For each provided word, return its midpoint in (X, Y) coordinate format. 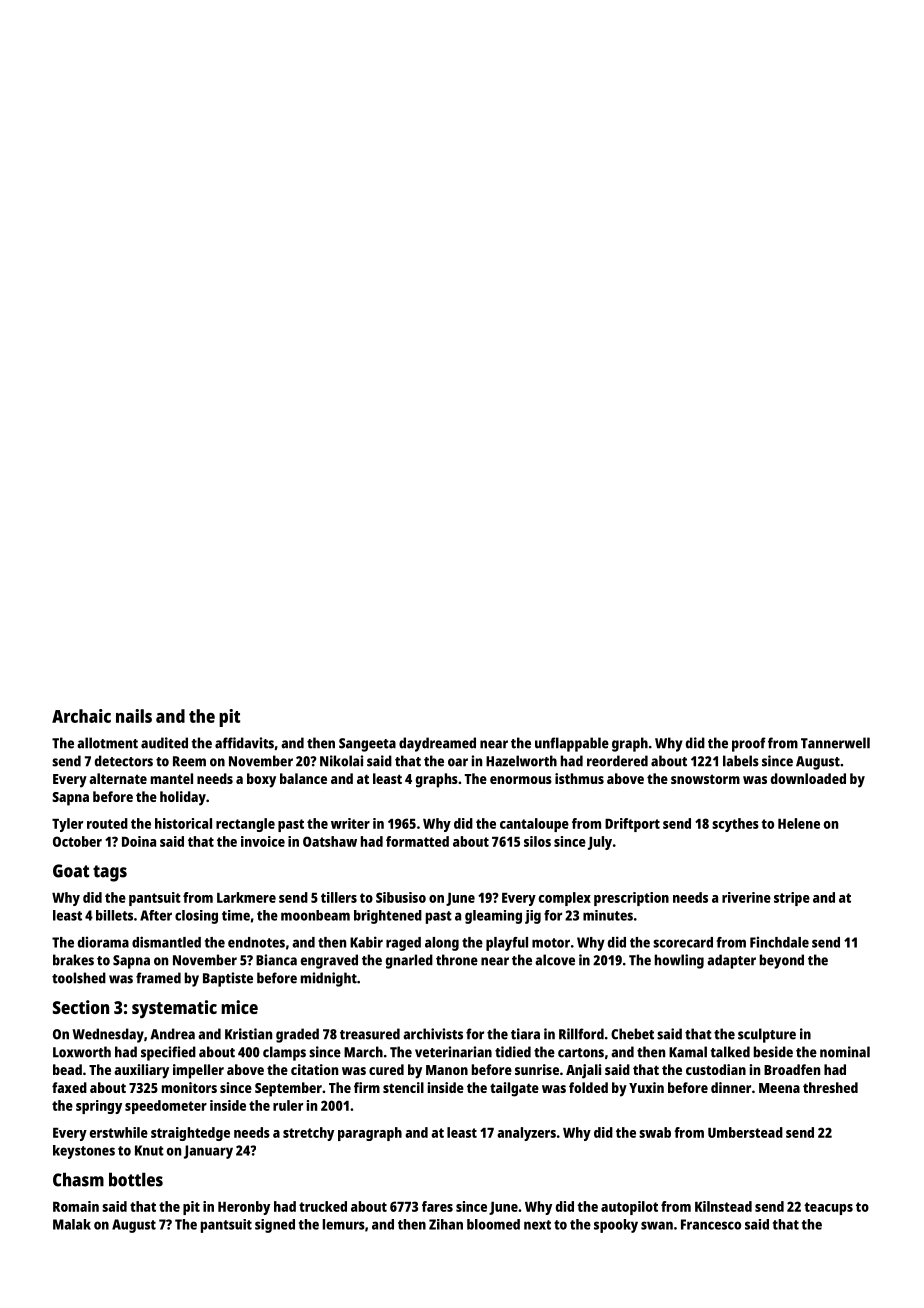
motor (551, 943)
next (537, 1225)
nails (134, 716)
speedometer (166, 1107)
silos (537, 841)
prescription (631, 899)
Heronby (244, 1208)
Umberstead (745, 1132)
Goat (71, 871)
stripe (792, 899)
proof (749, 744)
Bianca (276, 960)
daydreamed (437, 744)
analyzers (526, 1134)
